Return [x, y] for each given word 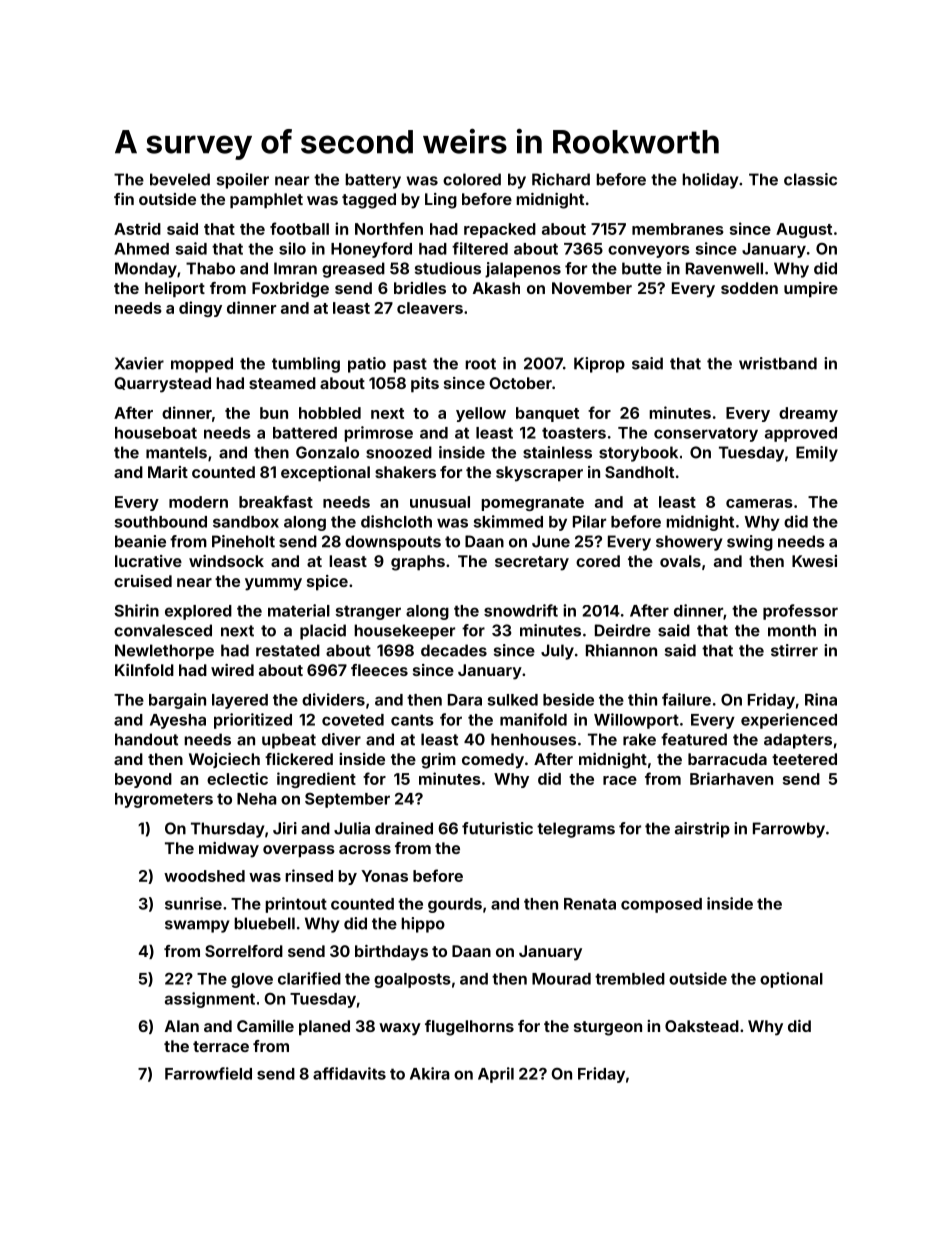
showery [689, 543]
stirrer [794, 650]
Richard [561, 179]
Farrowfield [208, 1073]
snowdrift [521, 610]
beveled [180, 179]
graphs [418, 563]
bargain [177, 701]
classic [810, 179]
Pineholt [243, 541]
